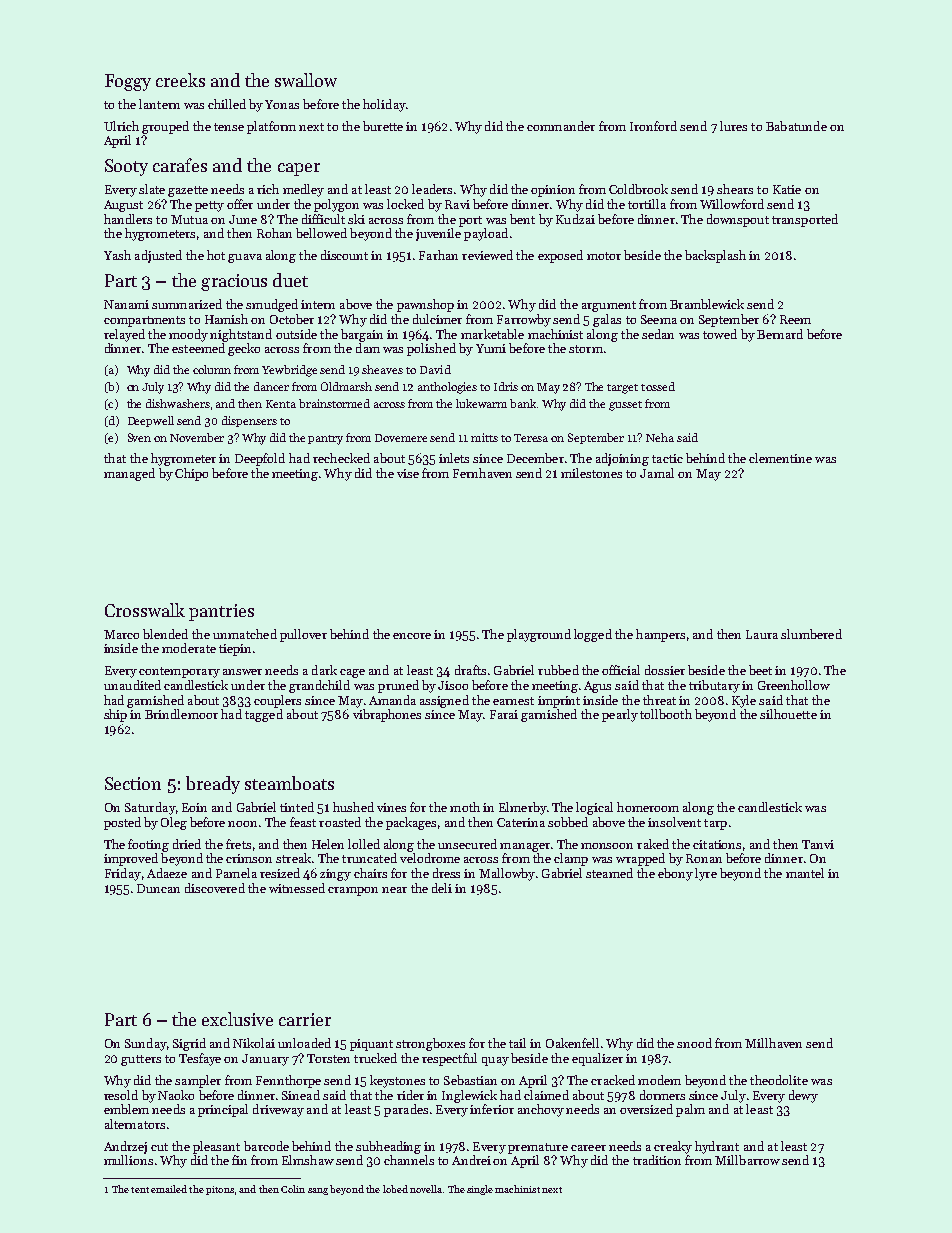 The image size is (952, 1233). Describe the element at coordinates (289, 783) in the page. I see `steamboats` at that location.
